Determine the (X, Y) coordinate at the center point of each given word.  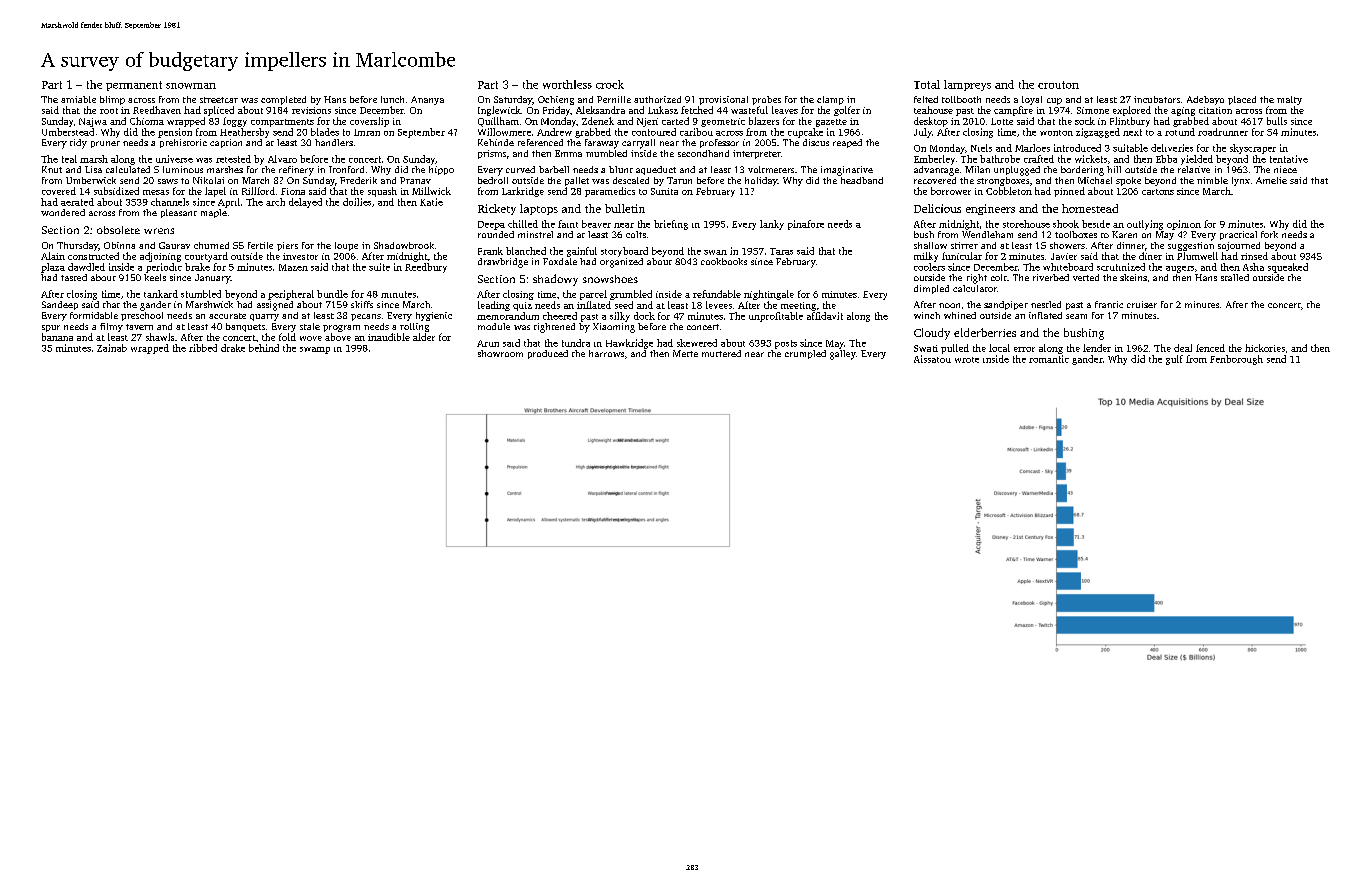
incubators (1157, 99)
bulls (1277, 121)
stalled (1235, 277)
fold (287, 337)
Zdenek (598, 121)
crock (610, 84)
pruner (105, 144)
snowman (191, 86)
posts (786, 344)
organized (621, 263)
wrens (159, 231)
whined (960, 315)
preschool (142, 316)
